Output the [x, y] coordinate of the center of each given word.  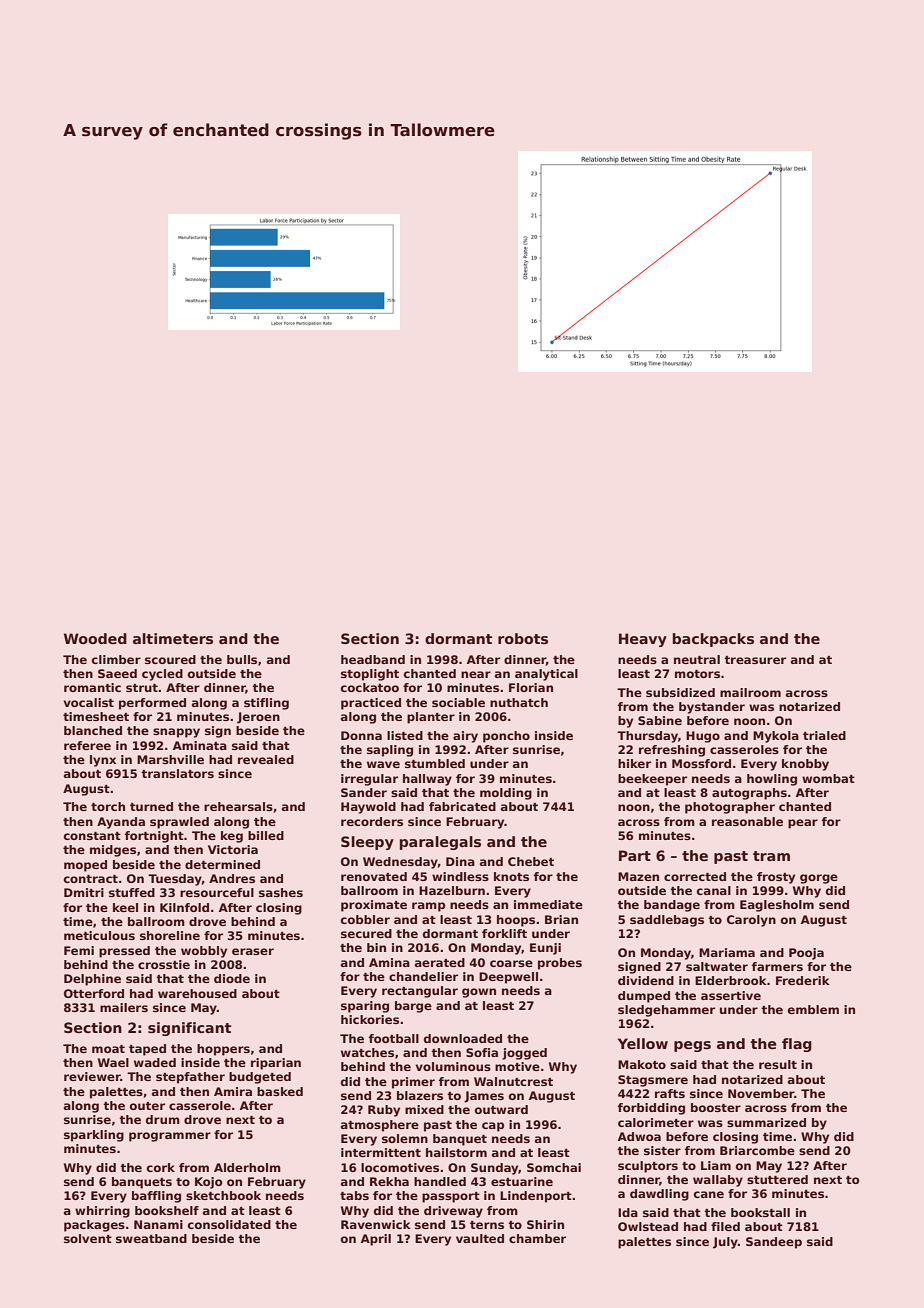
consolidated [229, 1224]
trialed [824, 735]
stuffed [132, 892]
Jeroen [258, 718]
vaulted [480, 1238]
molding [506, 794]
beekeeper [652, 780]
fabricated [462, 806]
